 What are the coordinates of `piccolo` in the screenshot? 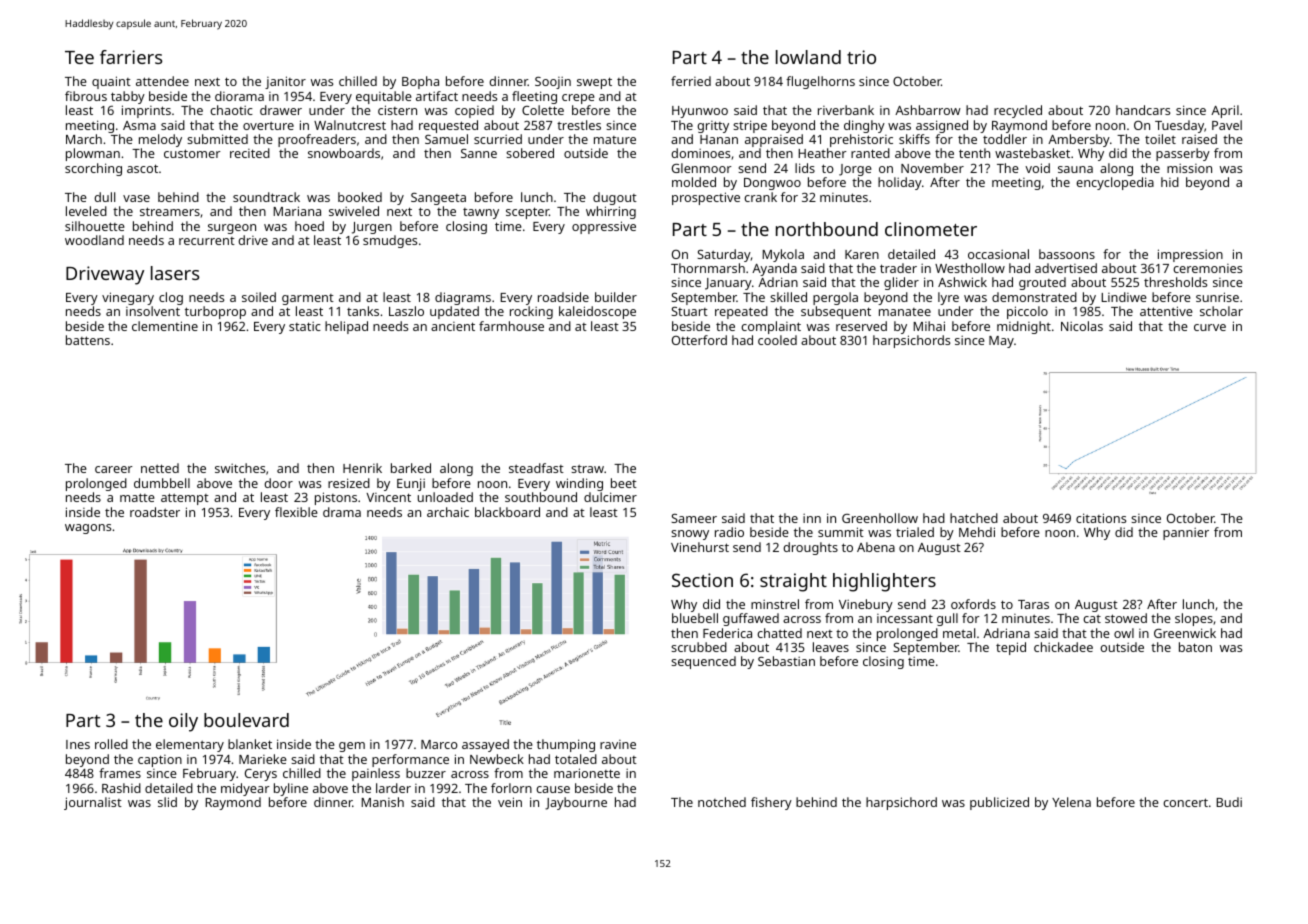 It's located at (1027, 312).
